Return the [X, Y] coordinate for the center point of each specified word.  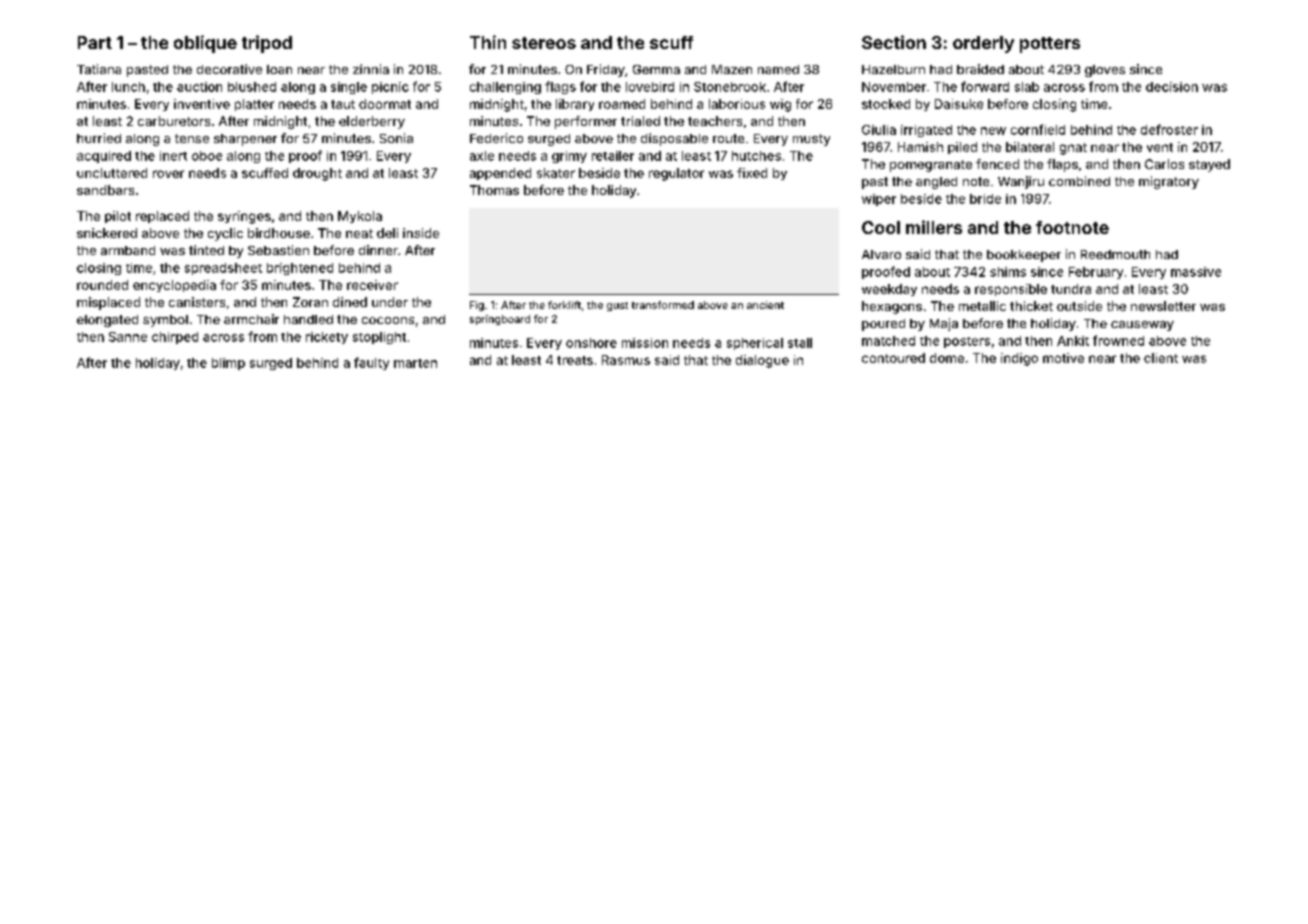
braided [980, 69]
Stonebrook [730, 87]
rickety [327, 338]
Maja [944, 324]
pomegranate [931, 166]
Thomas [494, 190]
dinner [378, 250]
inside [421, 233]
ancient [765, 305]
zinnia [371, 69]
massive [1196, 272]
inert [173, 156]
